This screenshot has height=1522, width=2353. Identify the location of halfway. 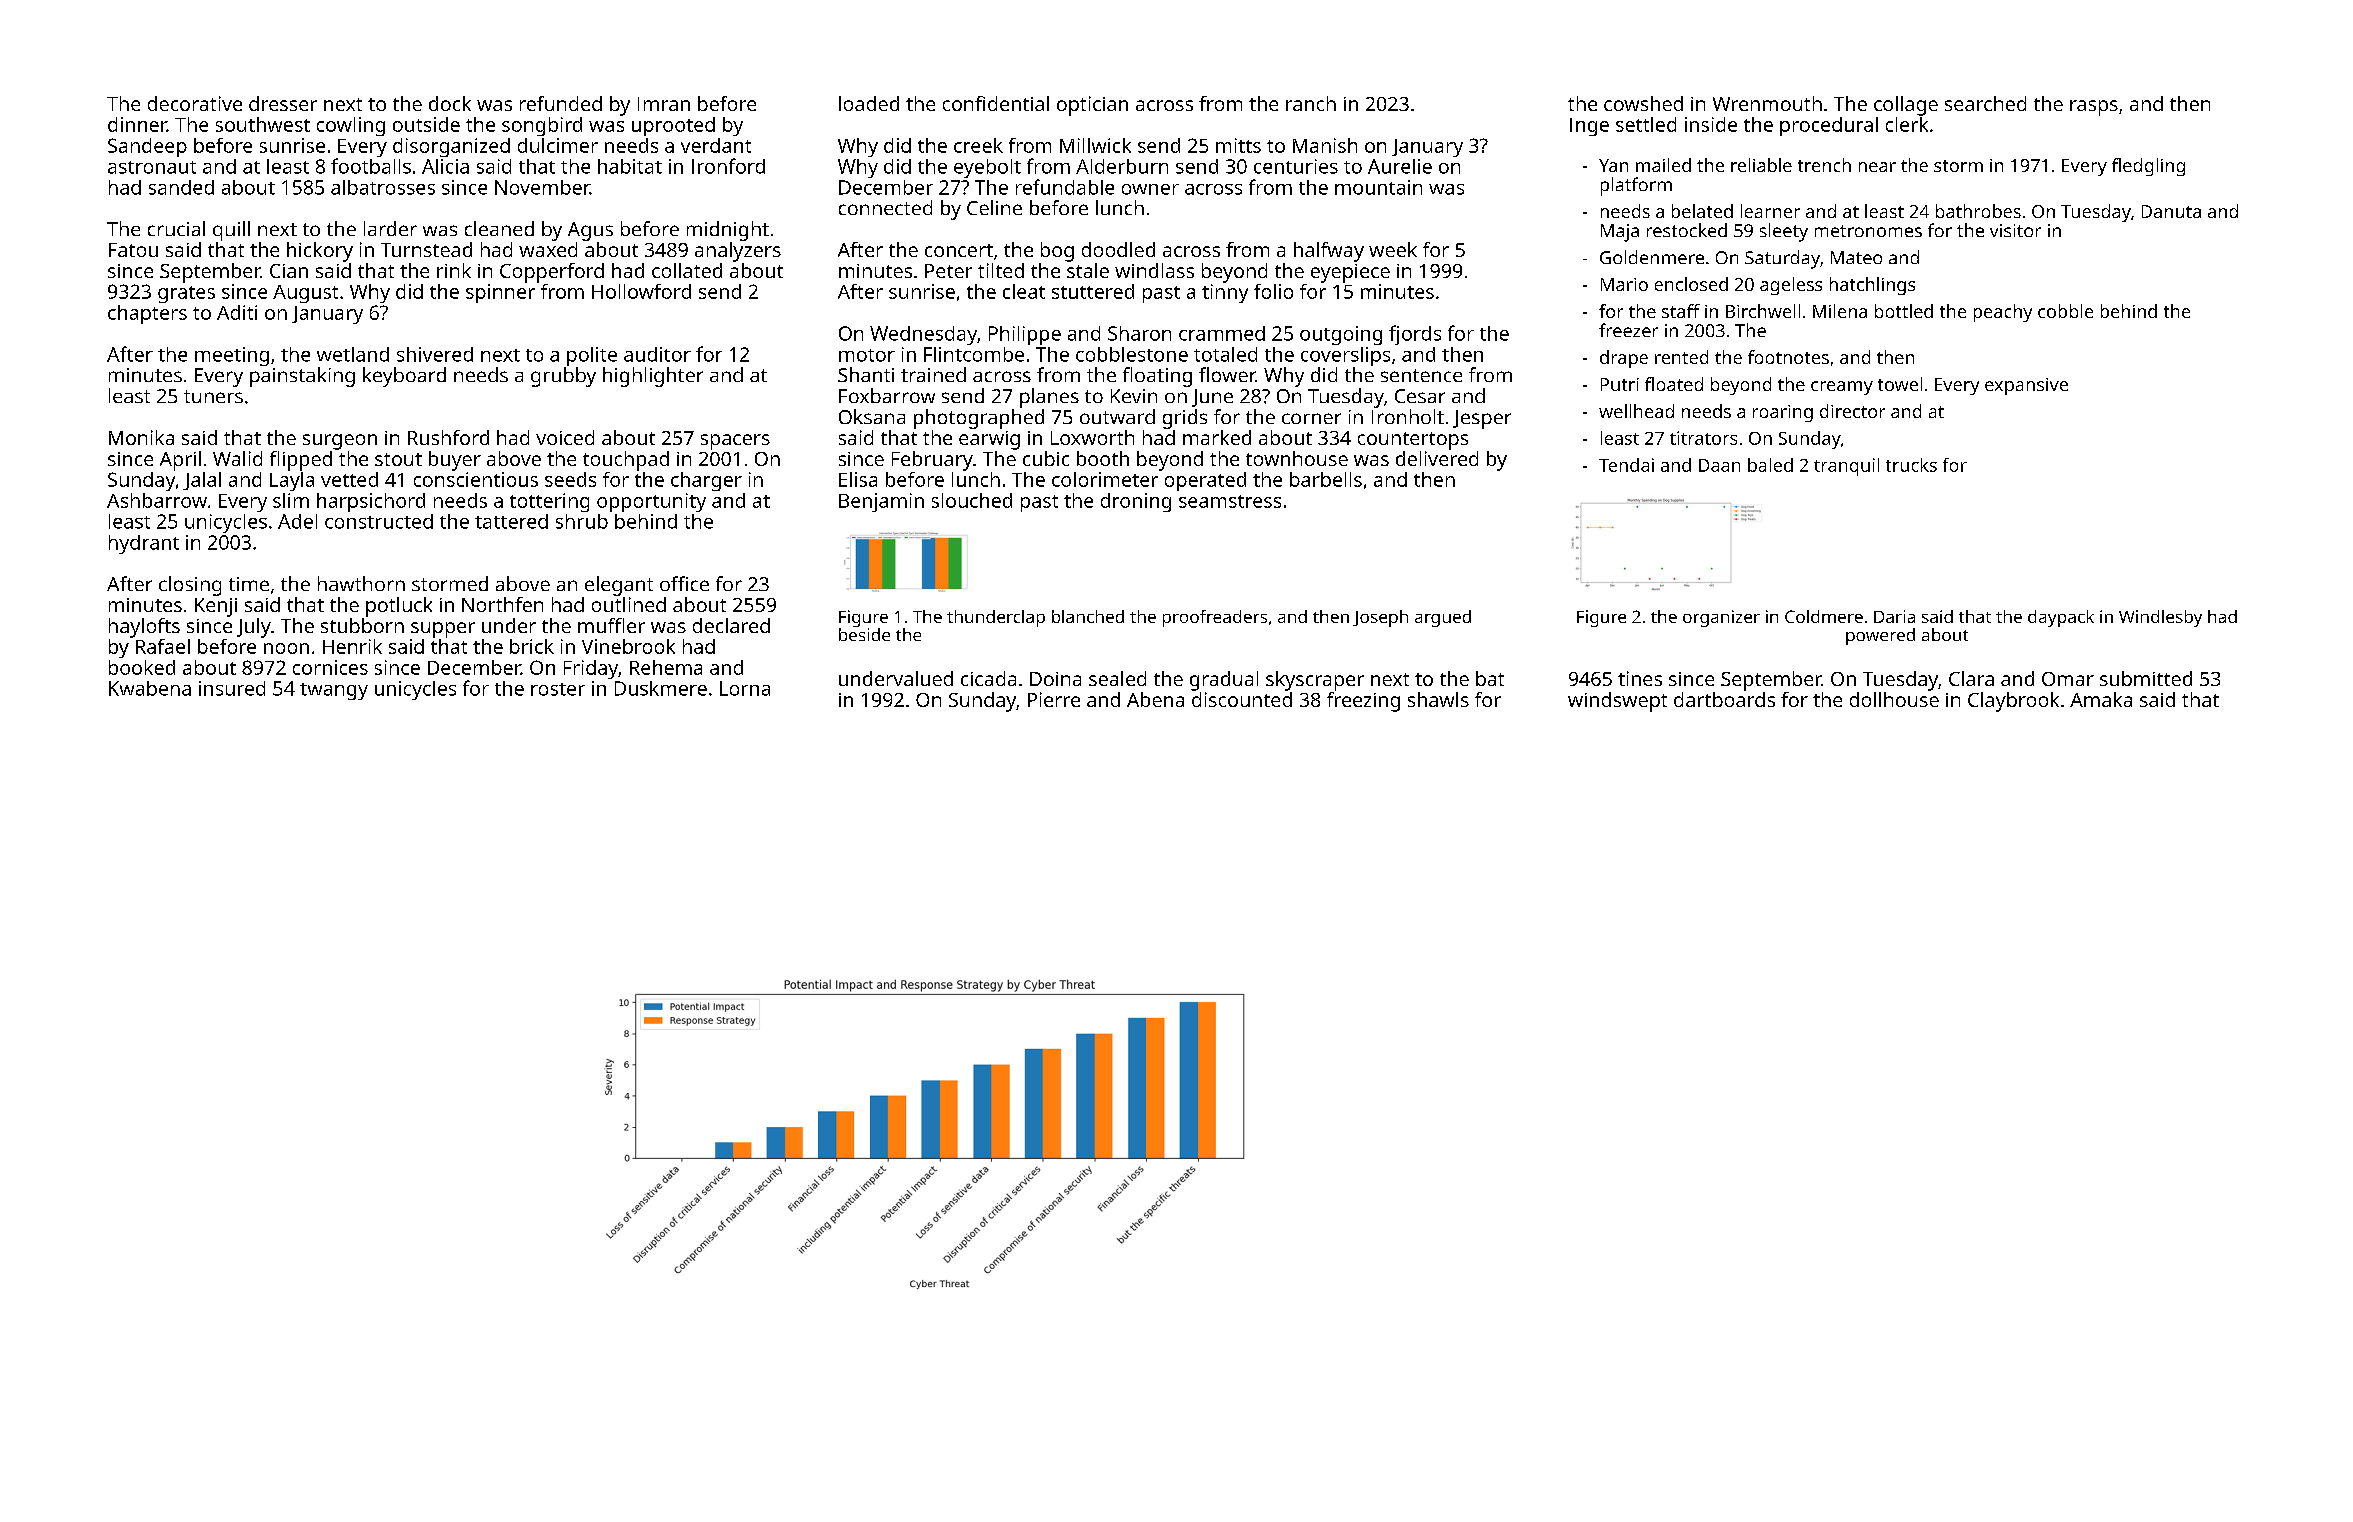
(1329, 252).
